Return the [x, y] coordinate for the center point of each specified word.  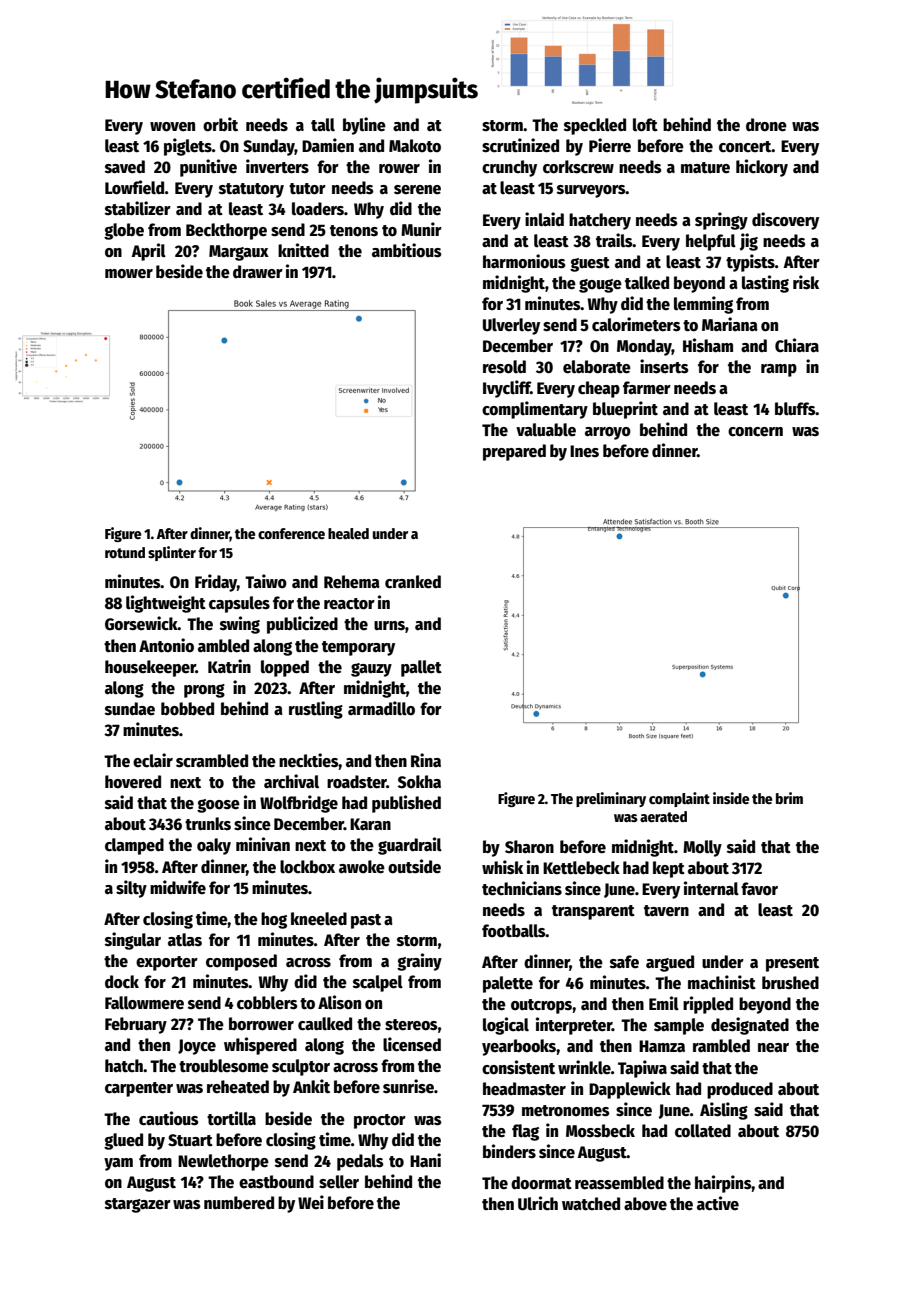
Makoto [415, 146]
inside [731, 798]
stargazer [138, 1205]
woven [172, 127]
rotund [125, 552]
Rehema [352, 582]
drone [766, 125]
